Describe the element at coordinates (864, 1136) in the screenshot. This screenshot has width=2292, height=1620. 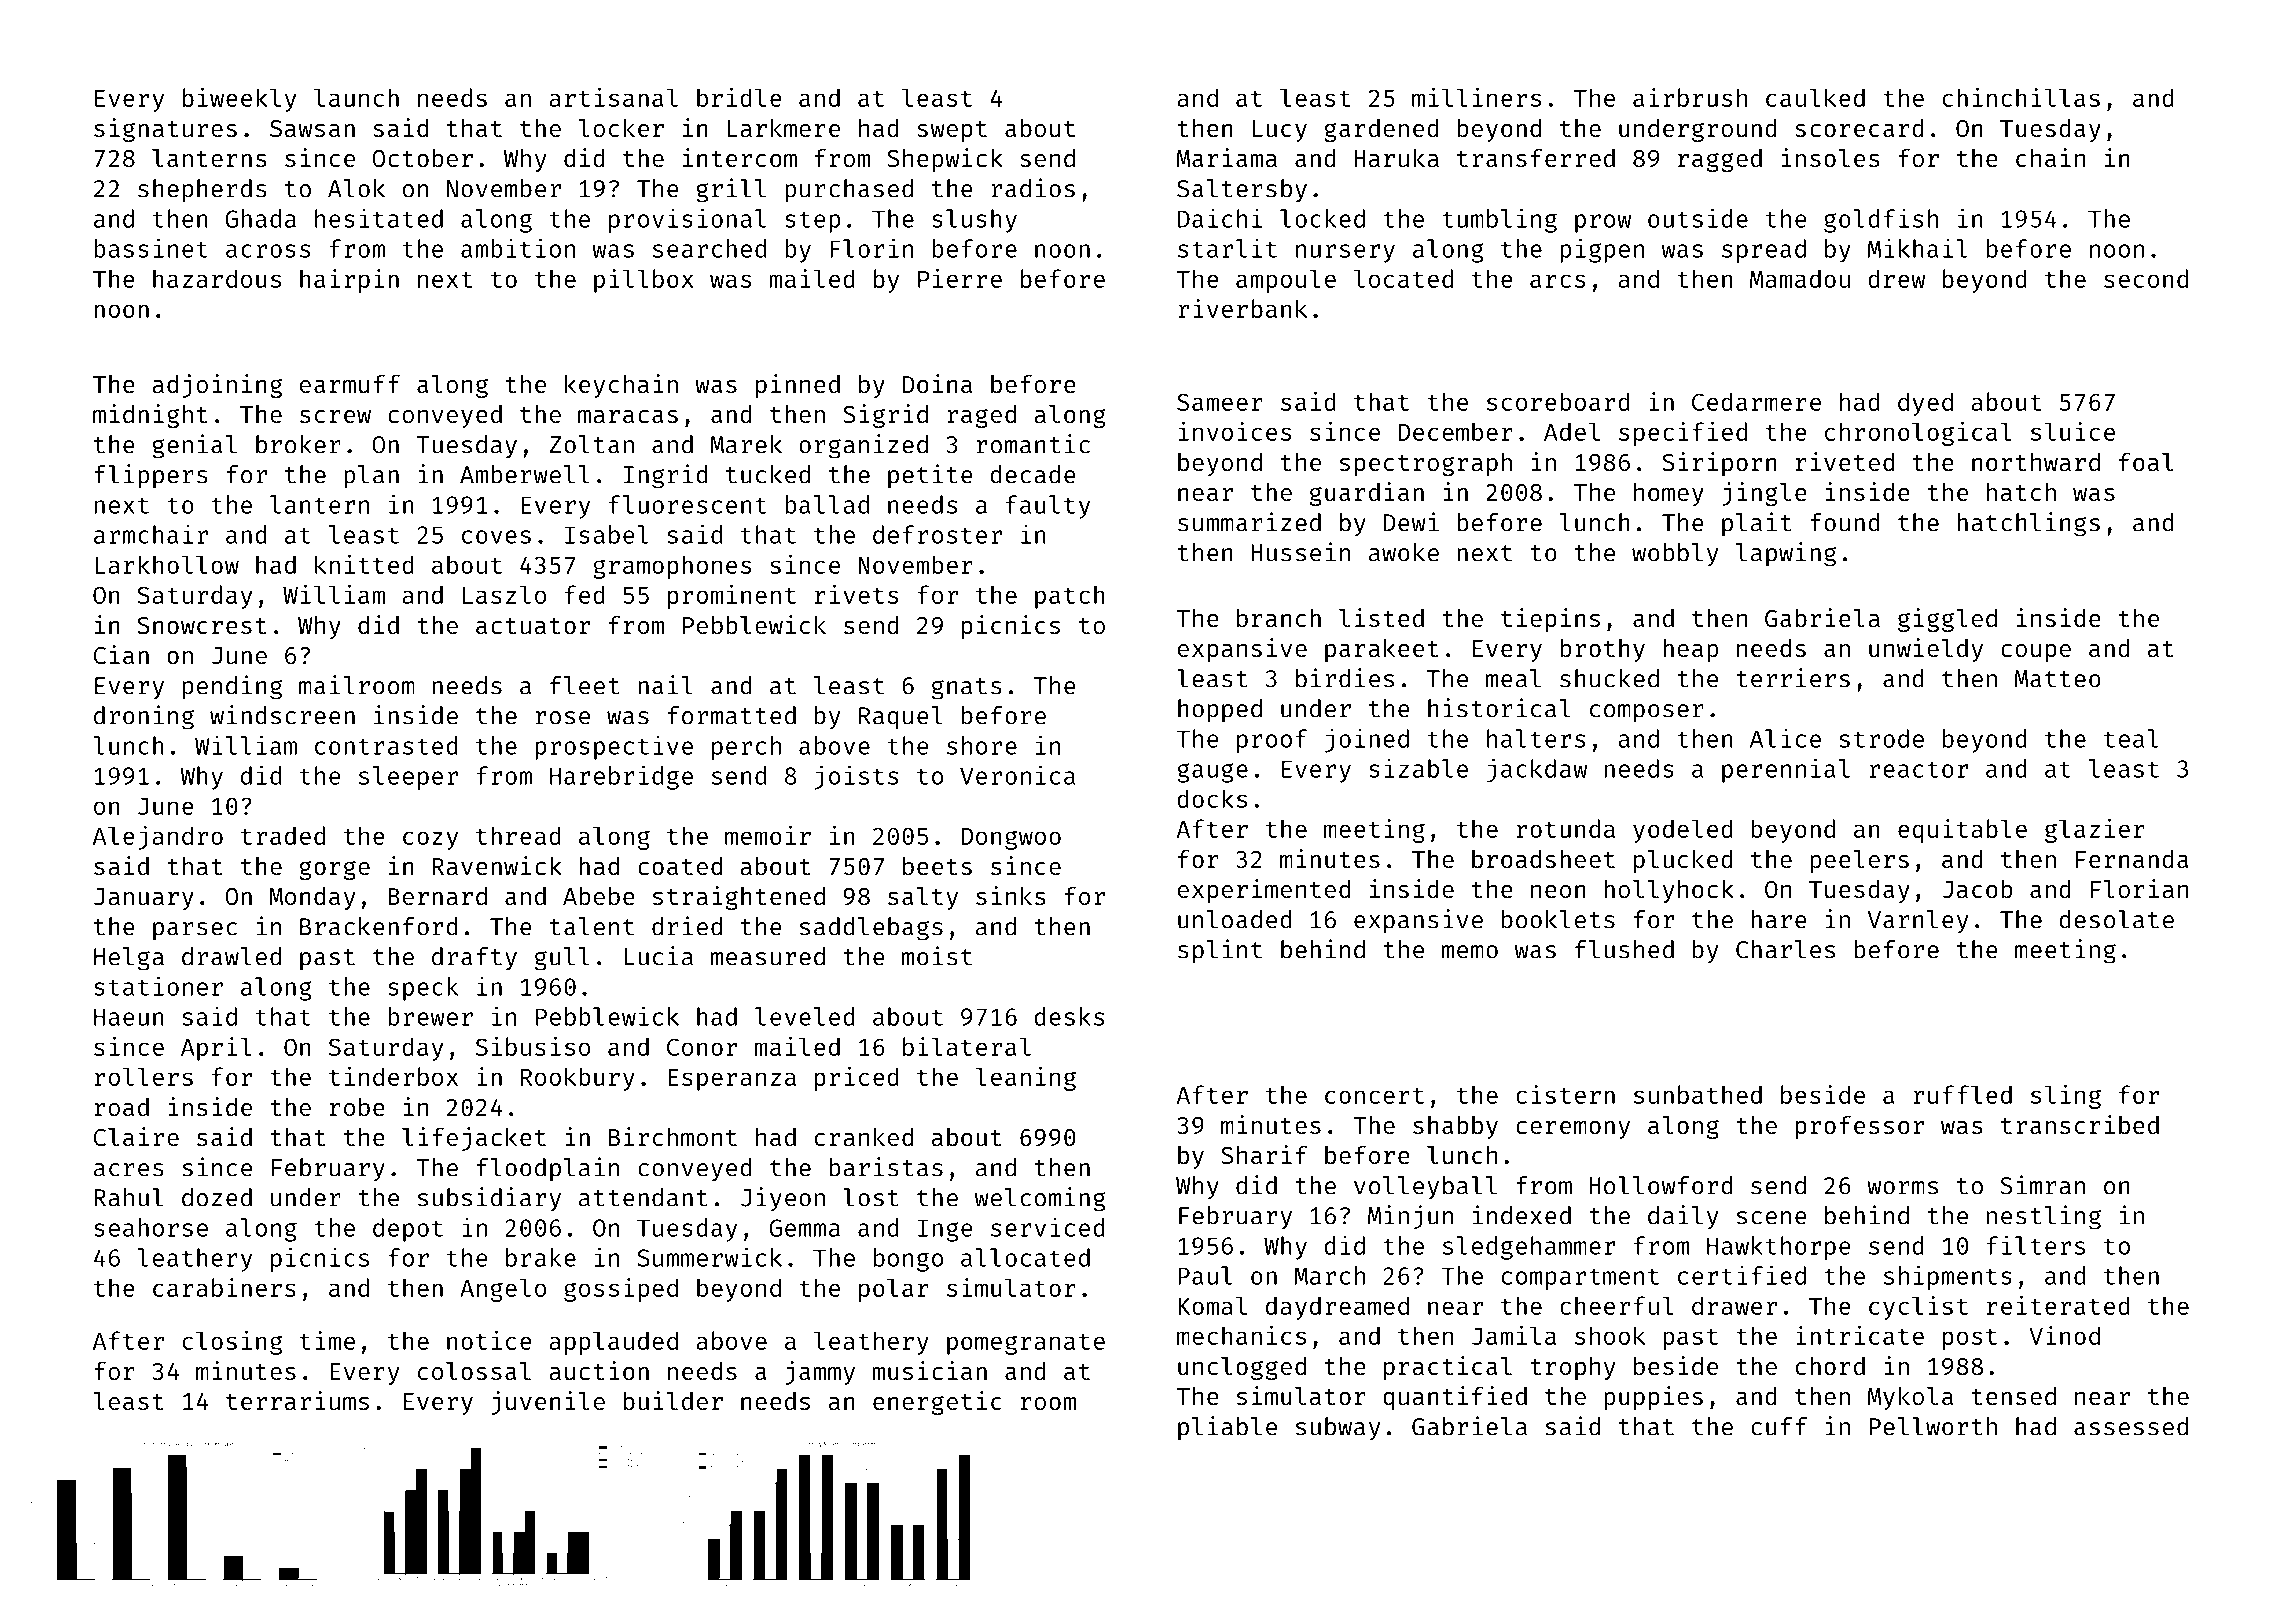
I see `cranked` at that location.
